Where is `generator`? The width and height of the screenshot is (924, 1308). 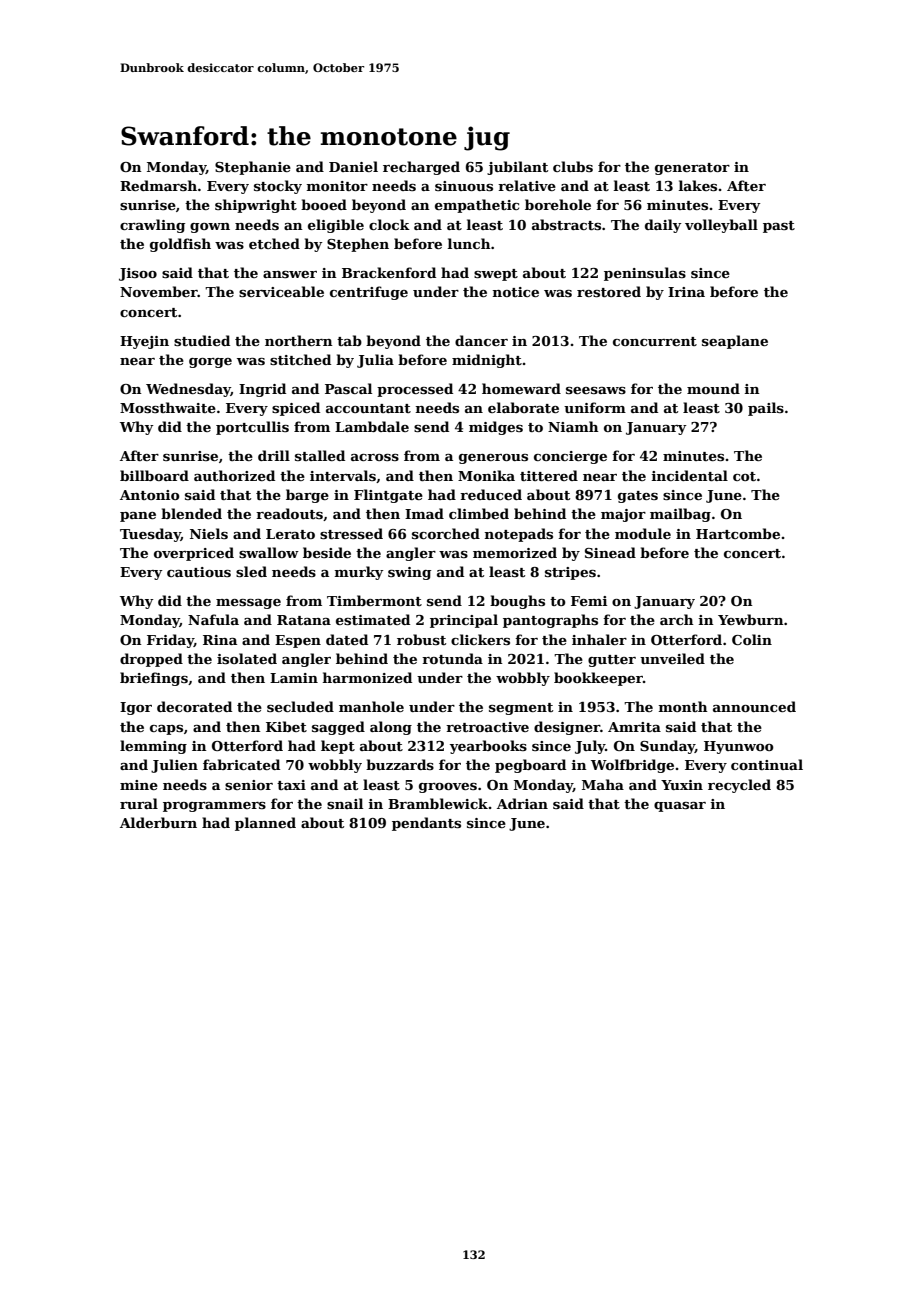 generator is located at coordinates (692, 169).
